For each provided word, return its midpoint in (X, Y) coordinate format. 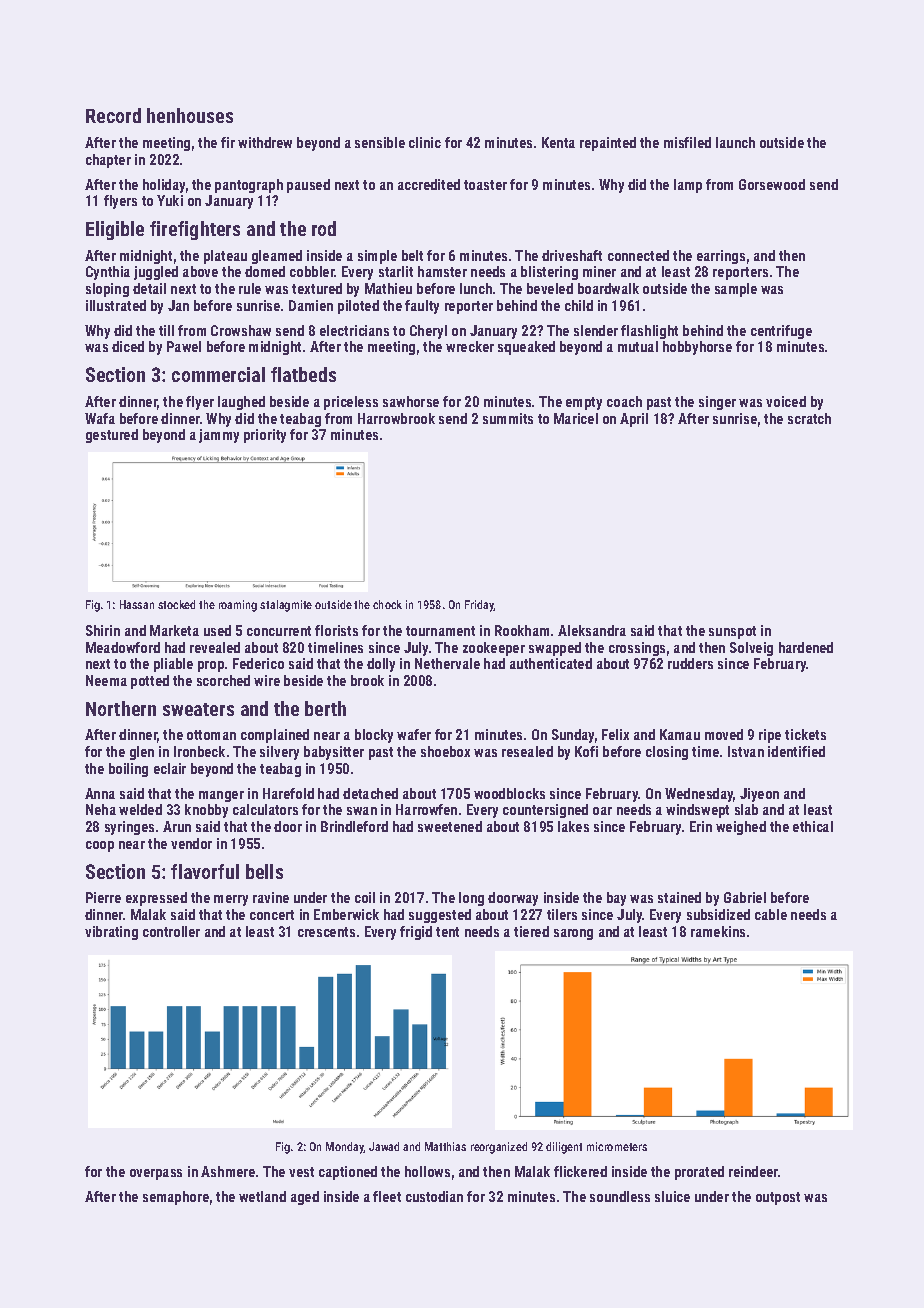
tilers (562, 914)
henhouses (190, 115)
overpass (156, 1174)
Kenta (558, 142)
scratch (809, 418)
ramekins (718, 931)
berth (325, 708)
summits (508, 418)
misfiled (687, 142)
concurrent (279, 631)
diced (128, 346)
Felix (615, 734)
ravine (271, 897)
